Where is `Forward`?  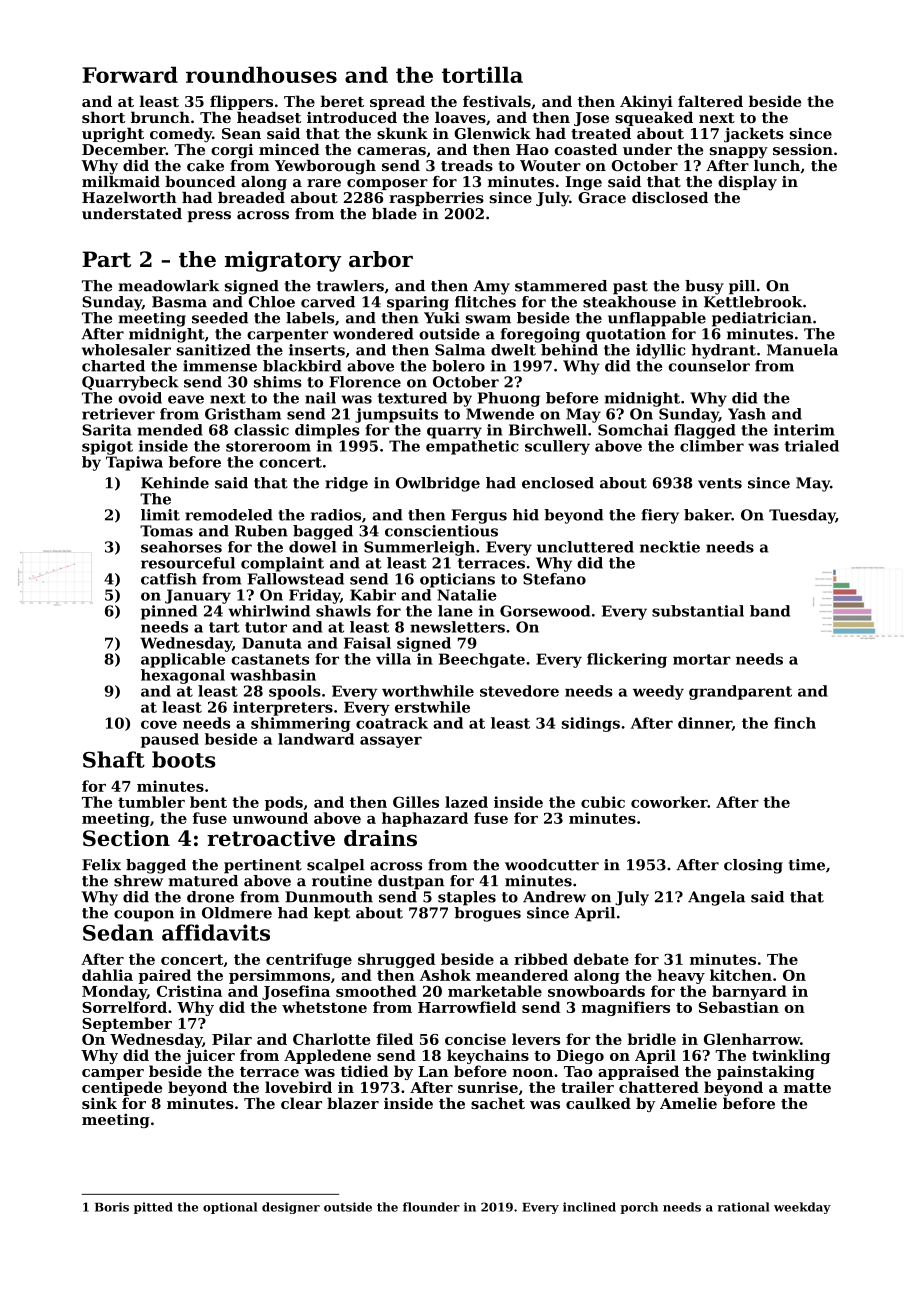 Forward is located at coordinates (130, 74).
